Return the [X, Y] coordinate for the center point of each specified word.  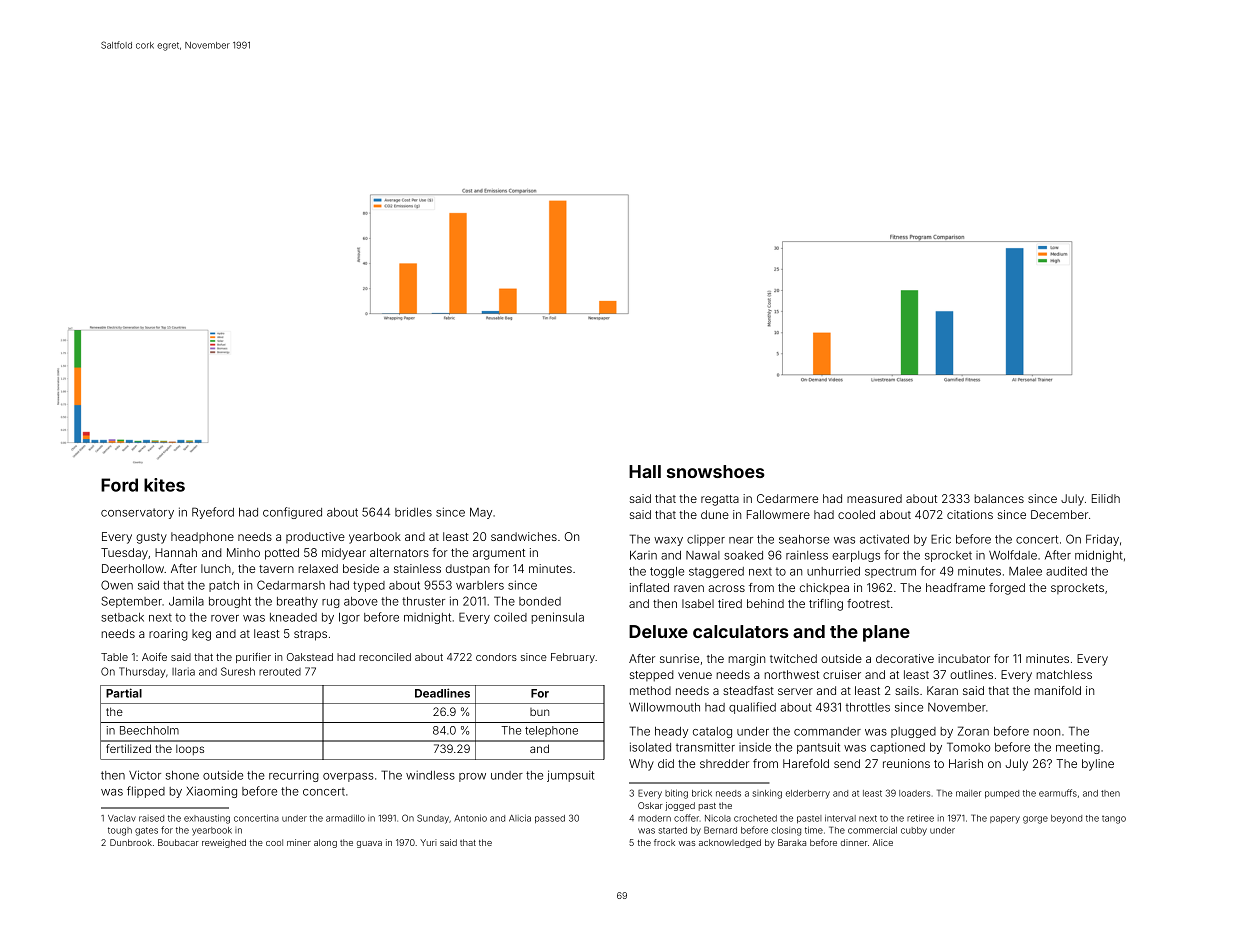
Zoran [973, 731]
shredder [724, 763]
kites [164, 485]
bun [539, 712]
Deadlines [442, 693]
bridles [413, 512]
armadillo [345, 818]
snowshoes [715, 471]
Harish [966, 763]
